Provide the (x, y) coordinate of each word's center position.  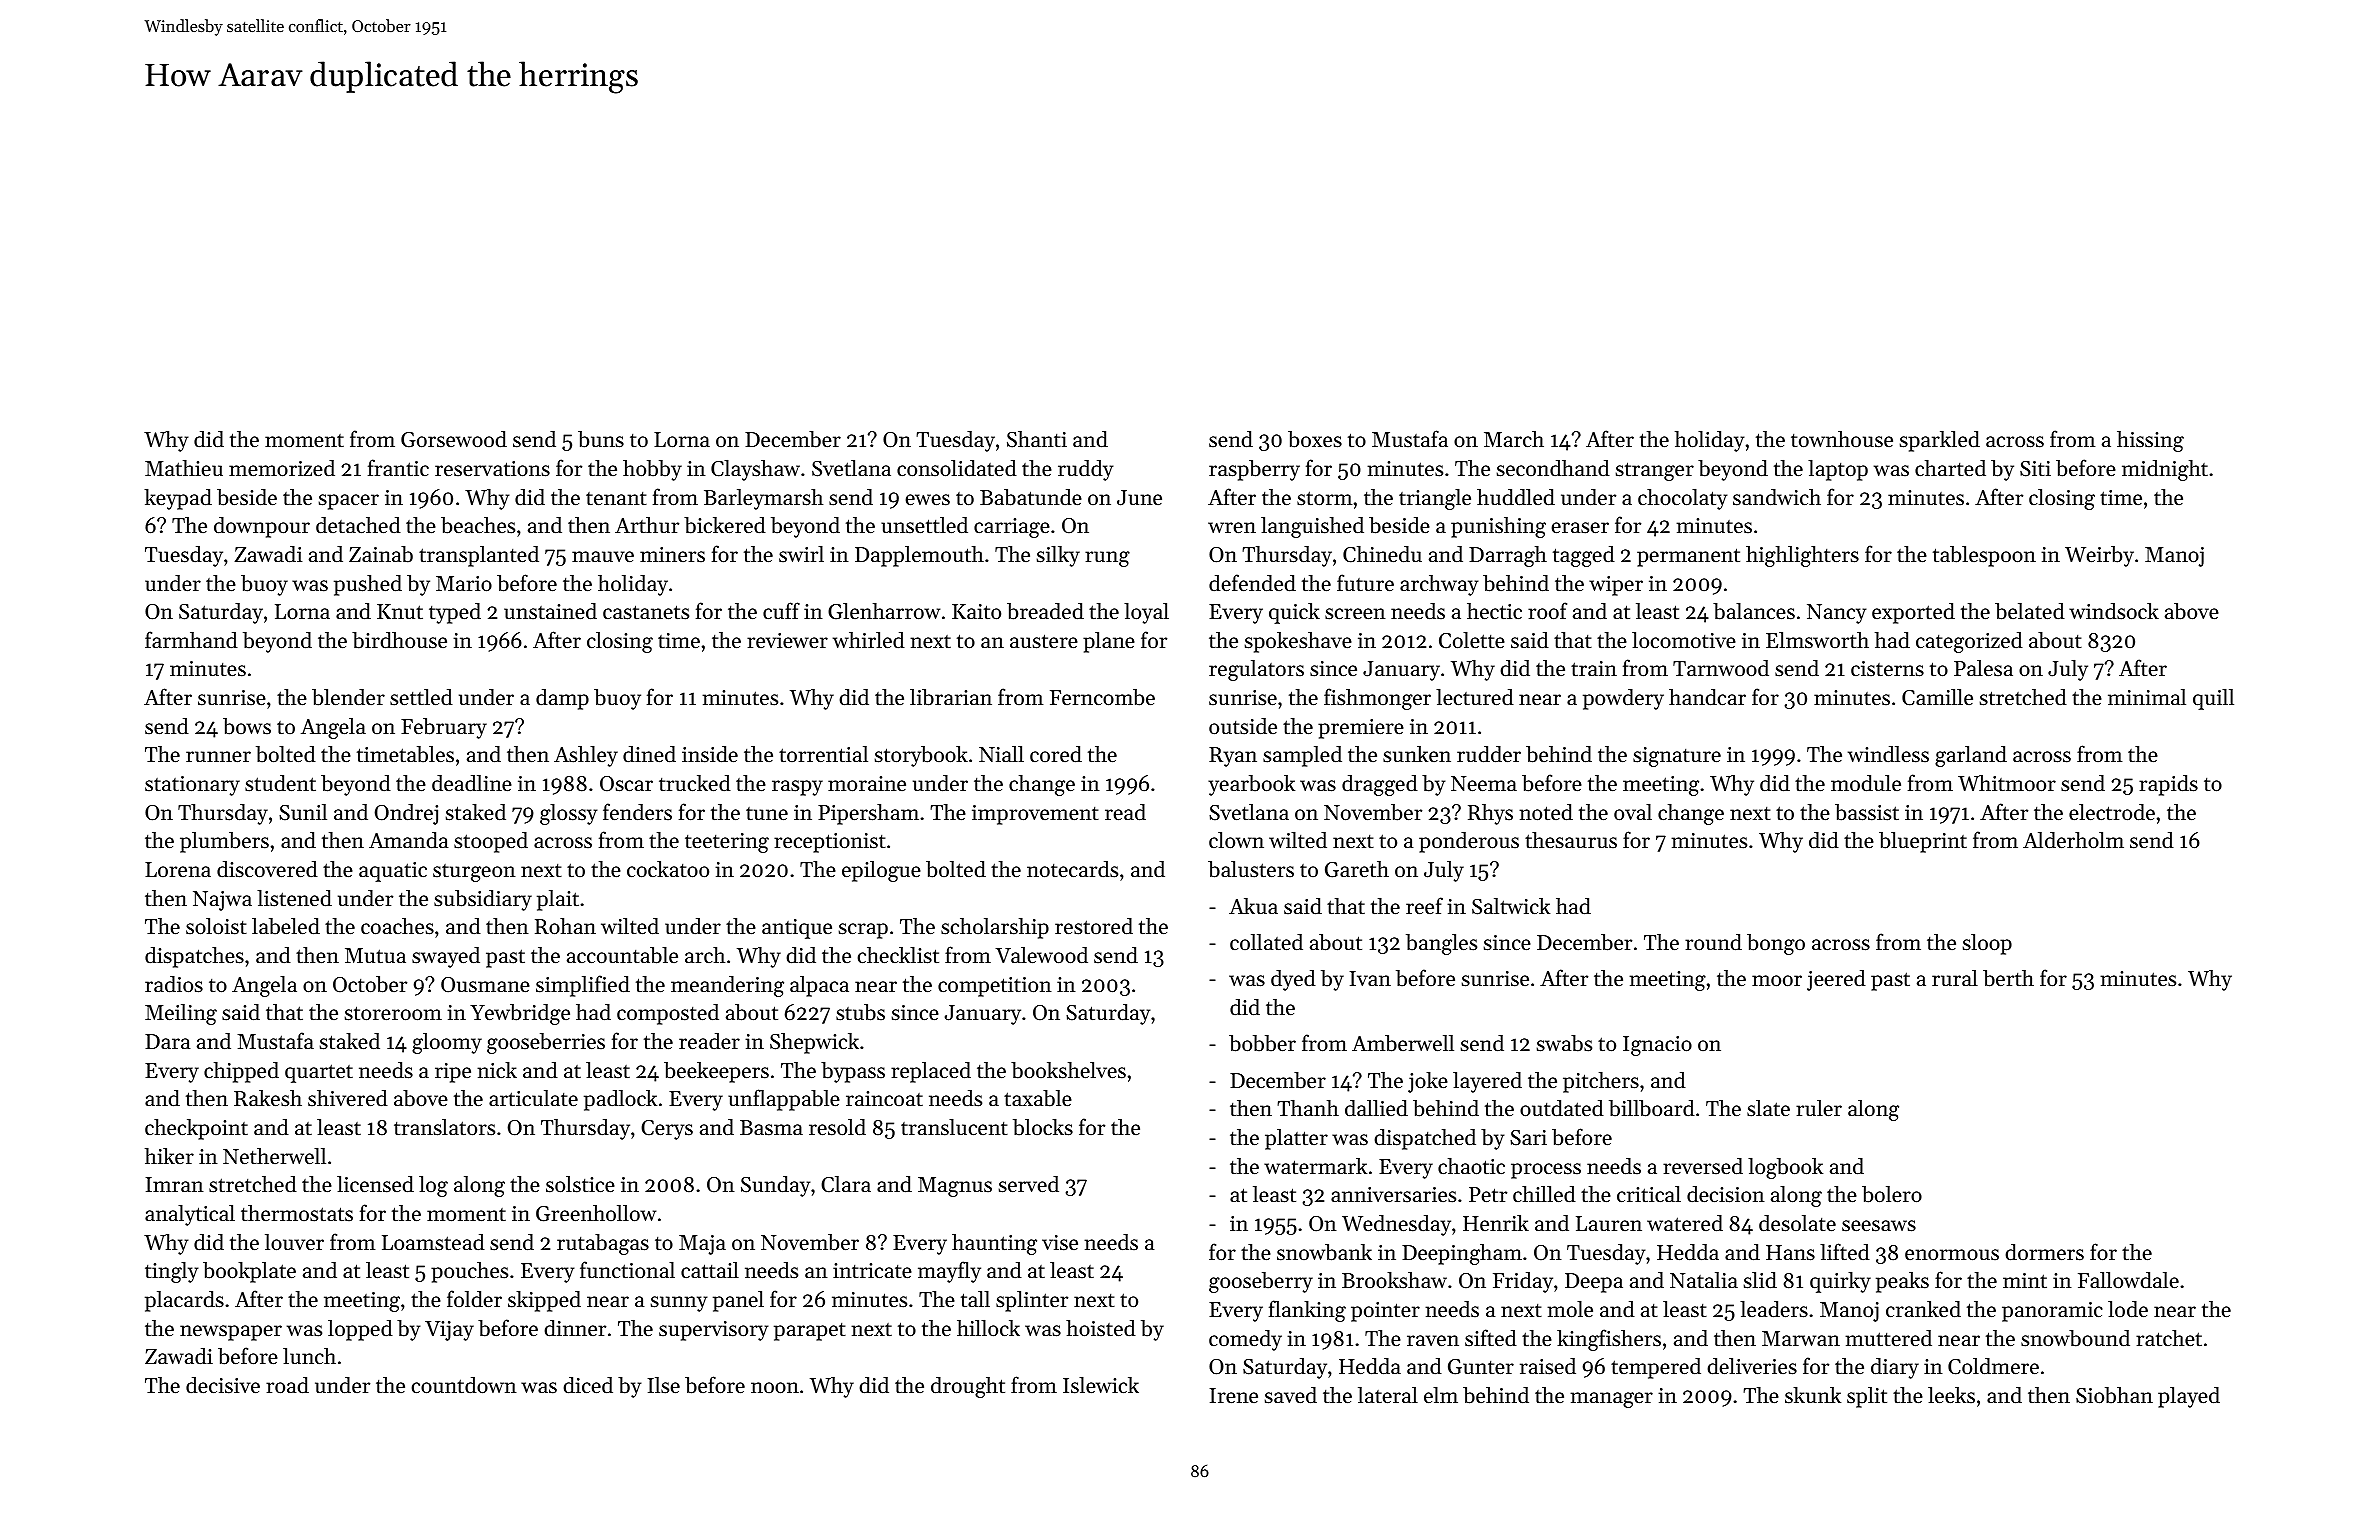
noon (775, 1388)
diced (588, 1385)
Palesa (1983, 668)
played (2189, 1397)
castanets (646, 612)
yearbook (1251, 785)
